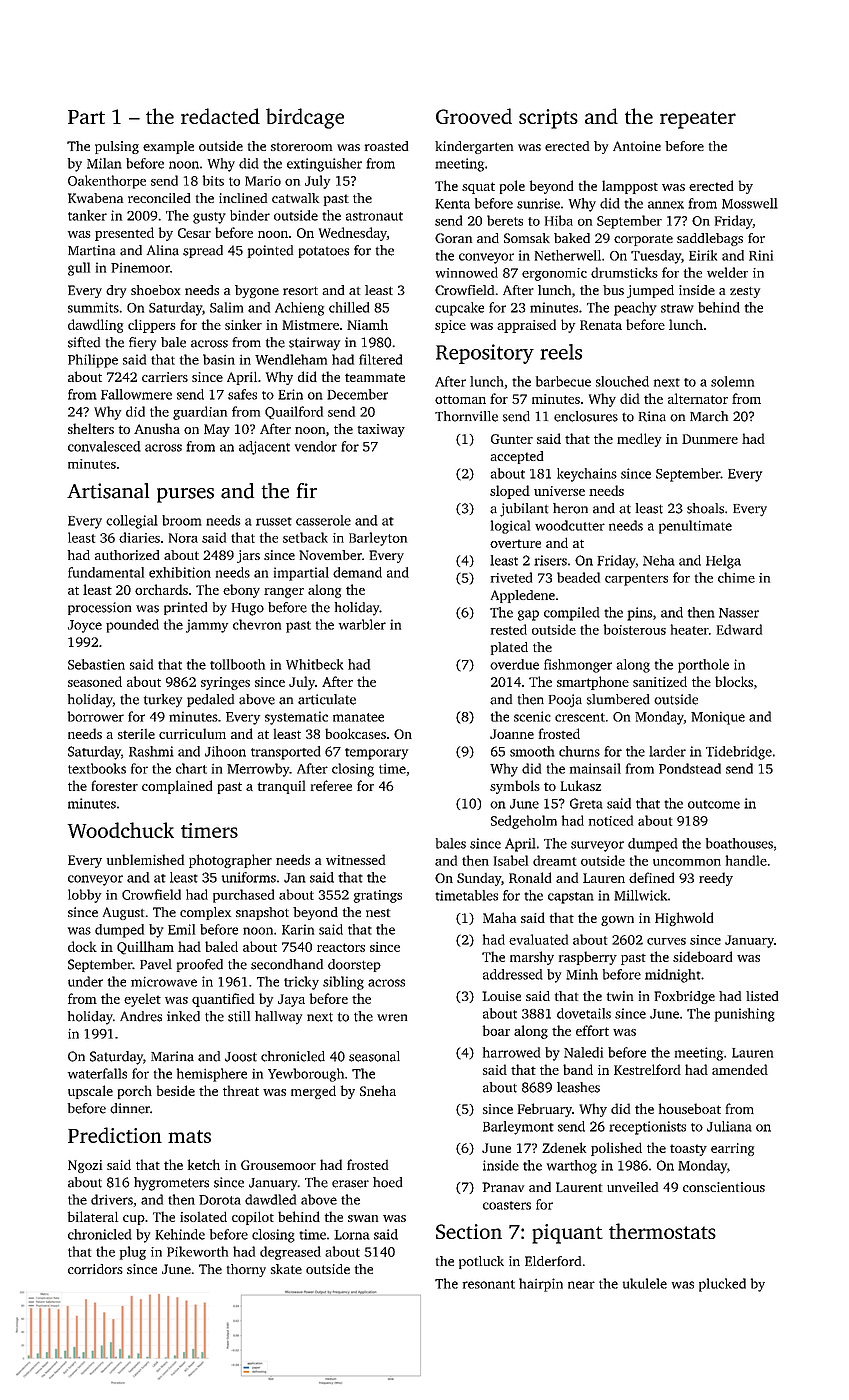  What do you see at coordinates (374, 216) in the page?
I see `astronaut` at bounding box center [374, 216].
